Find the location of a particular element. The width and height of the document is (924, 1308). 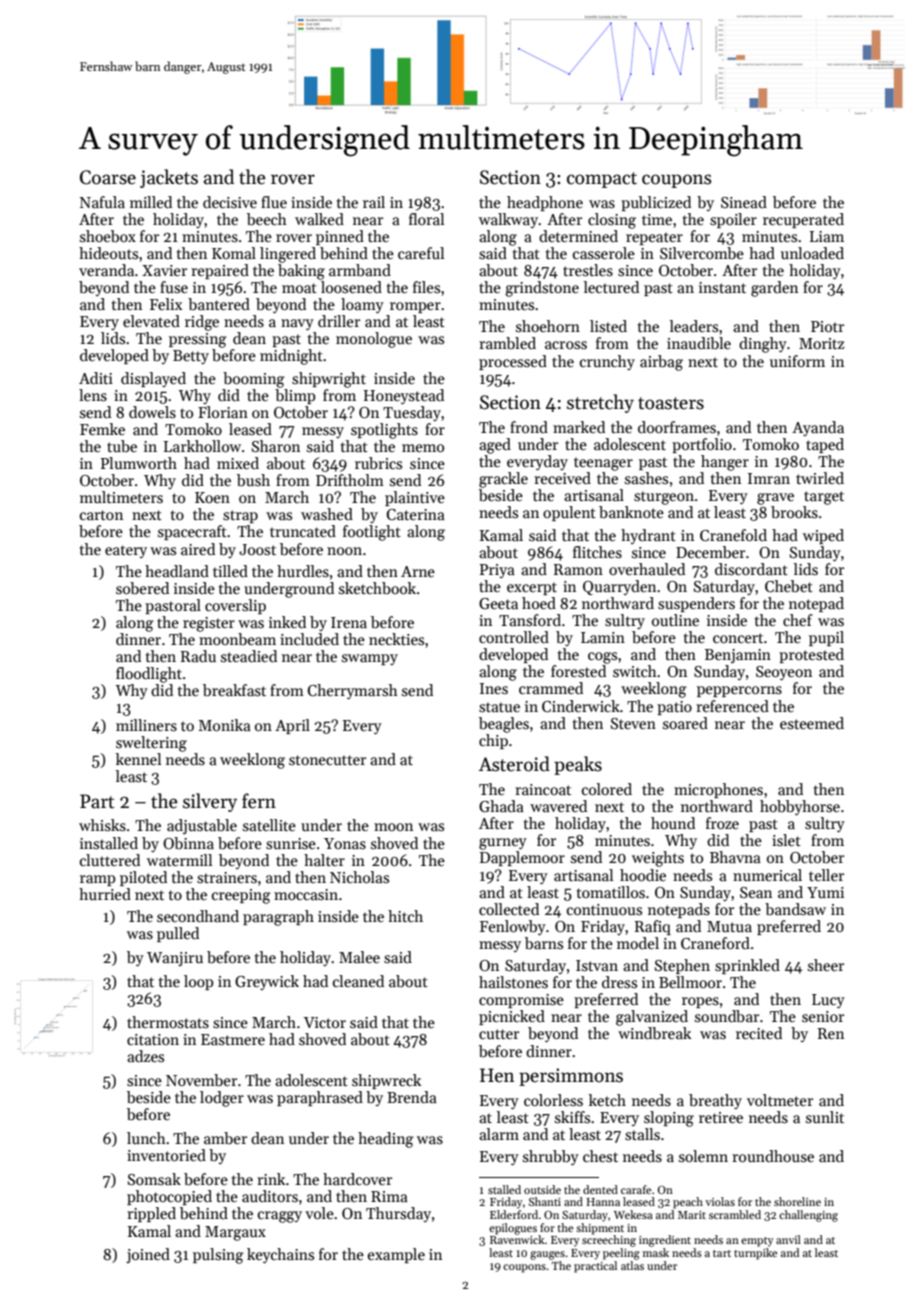

hoodie is located at coordinates (643, 875).
